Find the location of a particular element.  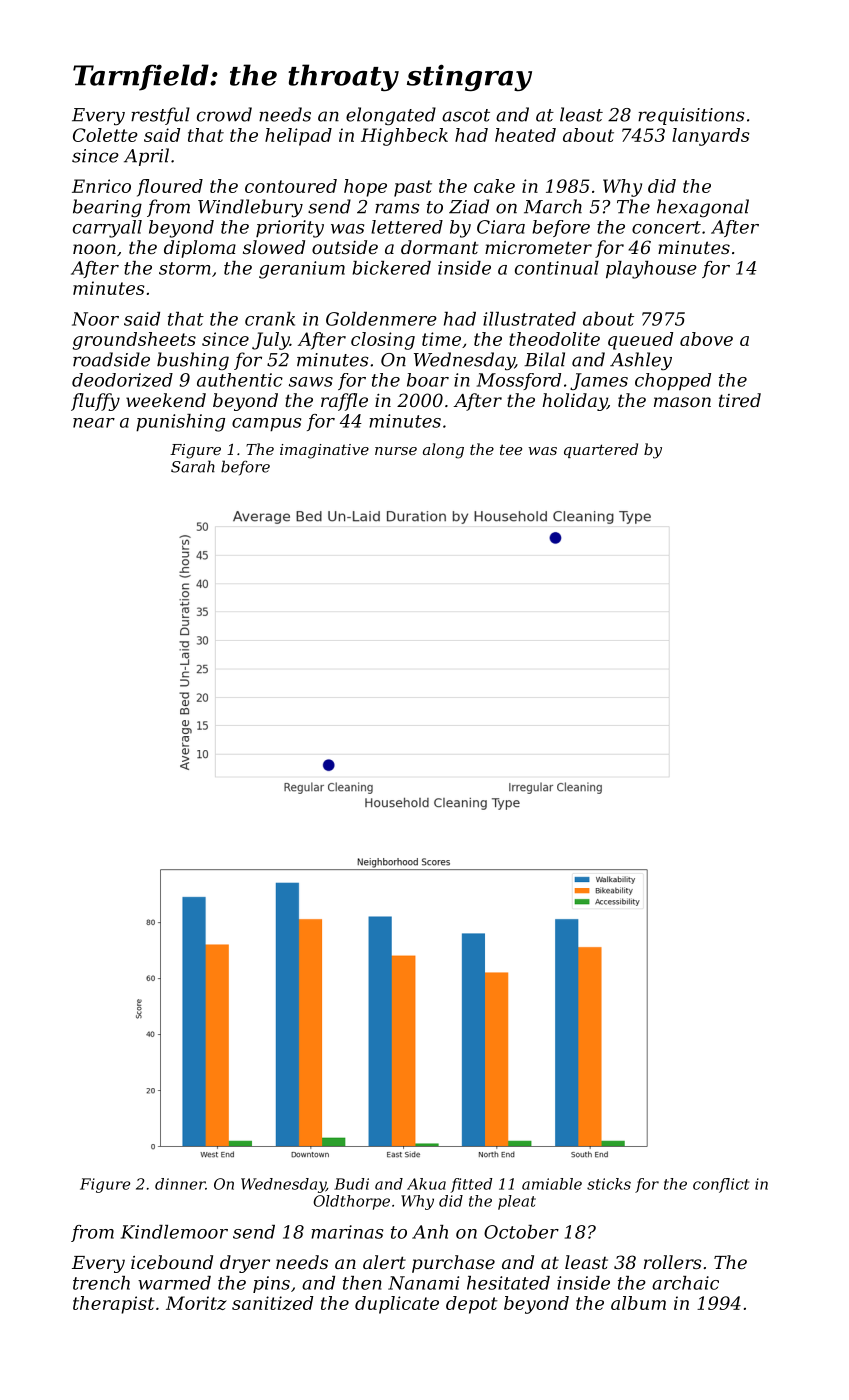

restful is located at coordinates (160, 116).
